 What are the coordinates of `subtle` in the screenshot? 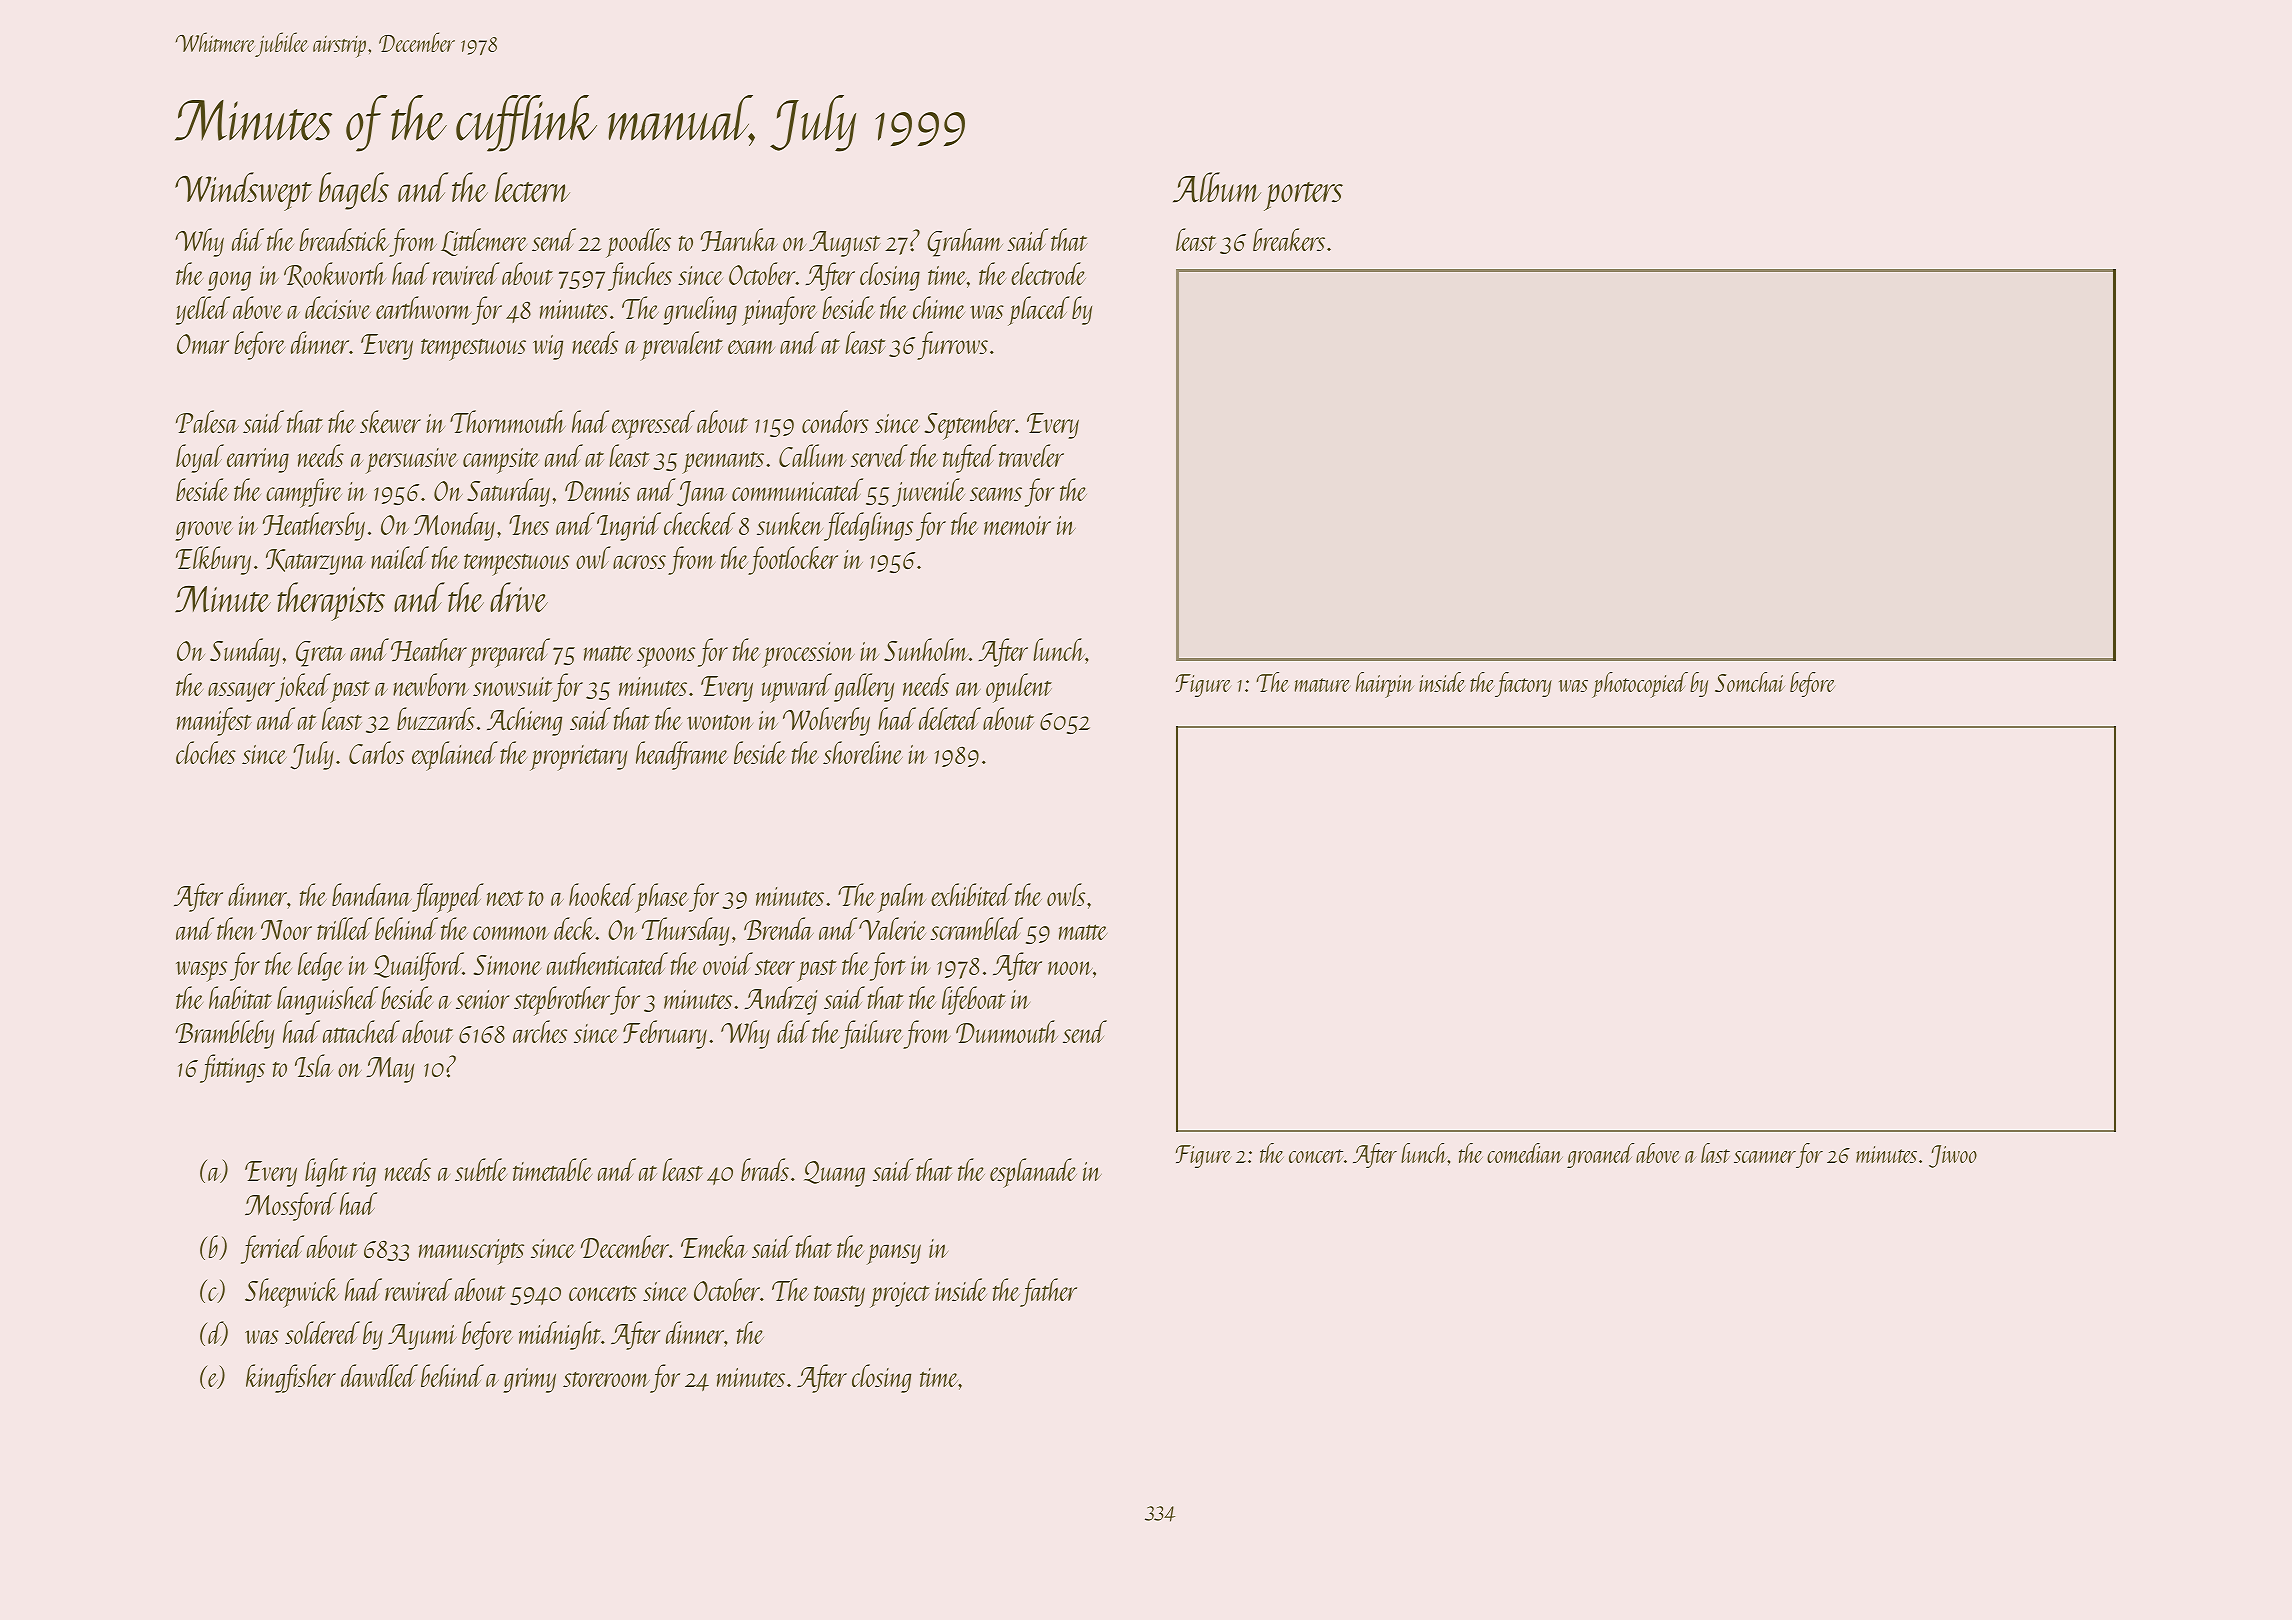 It's located at (481, 1169).
